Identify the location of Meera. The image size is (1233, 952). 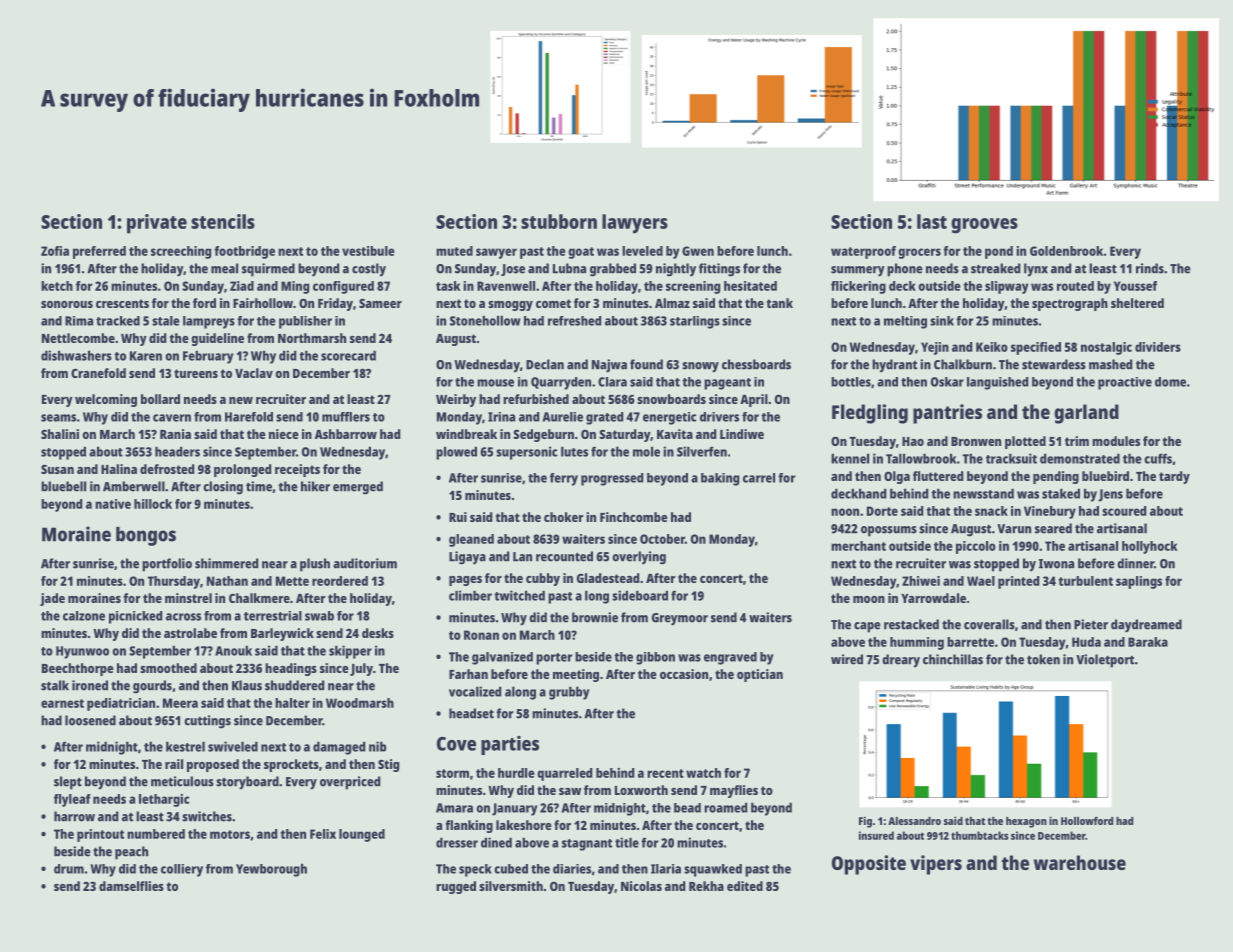
(180, 703).
